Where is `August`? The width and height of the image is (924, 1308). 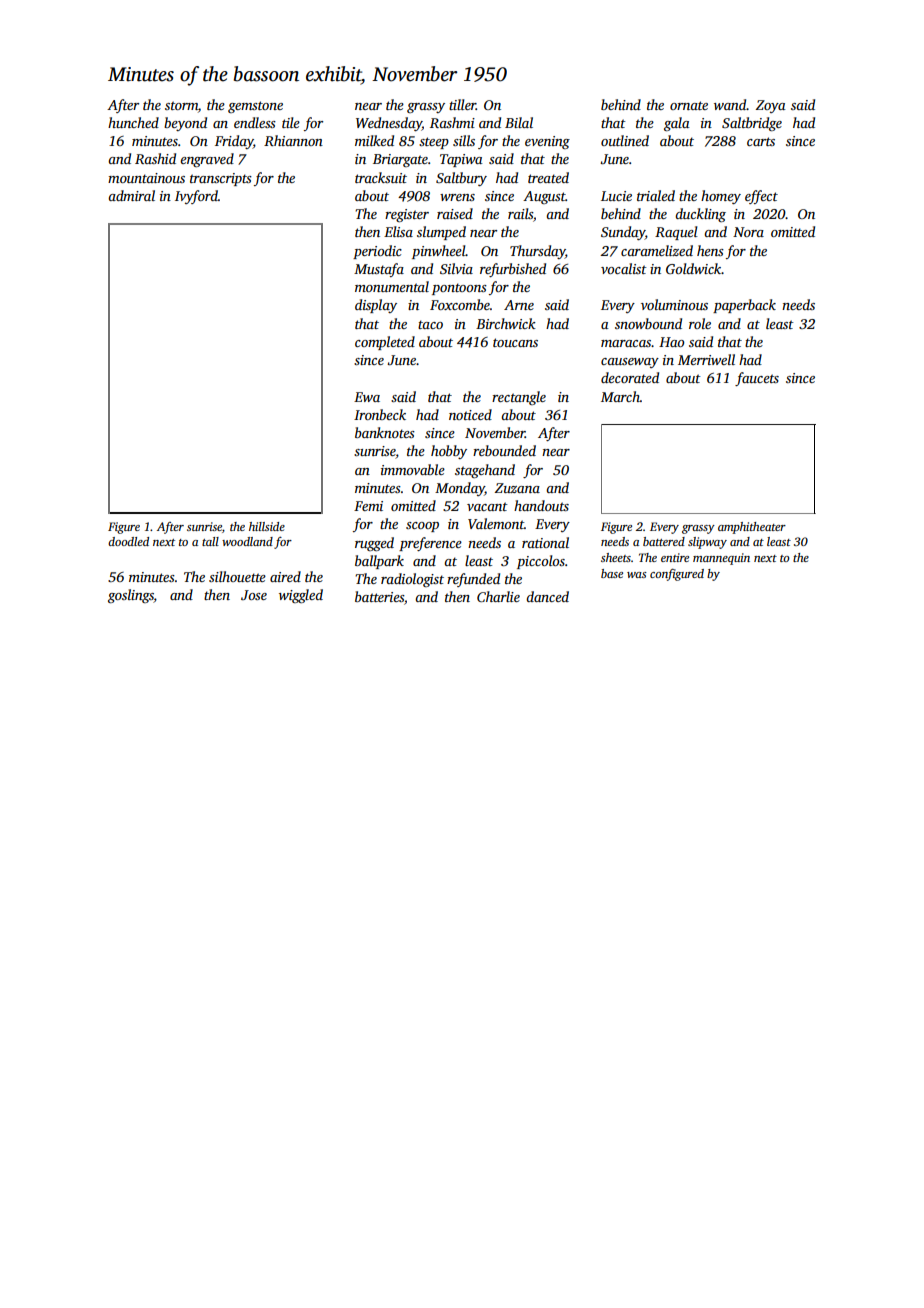
August is located at coordinates (544, 197).
